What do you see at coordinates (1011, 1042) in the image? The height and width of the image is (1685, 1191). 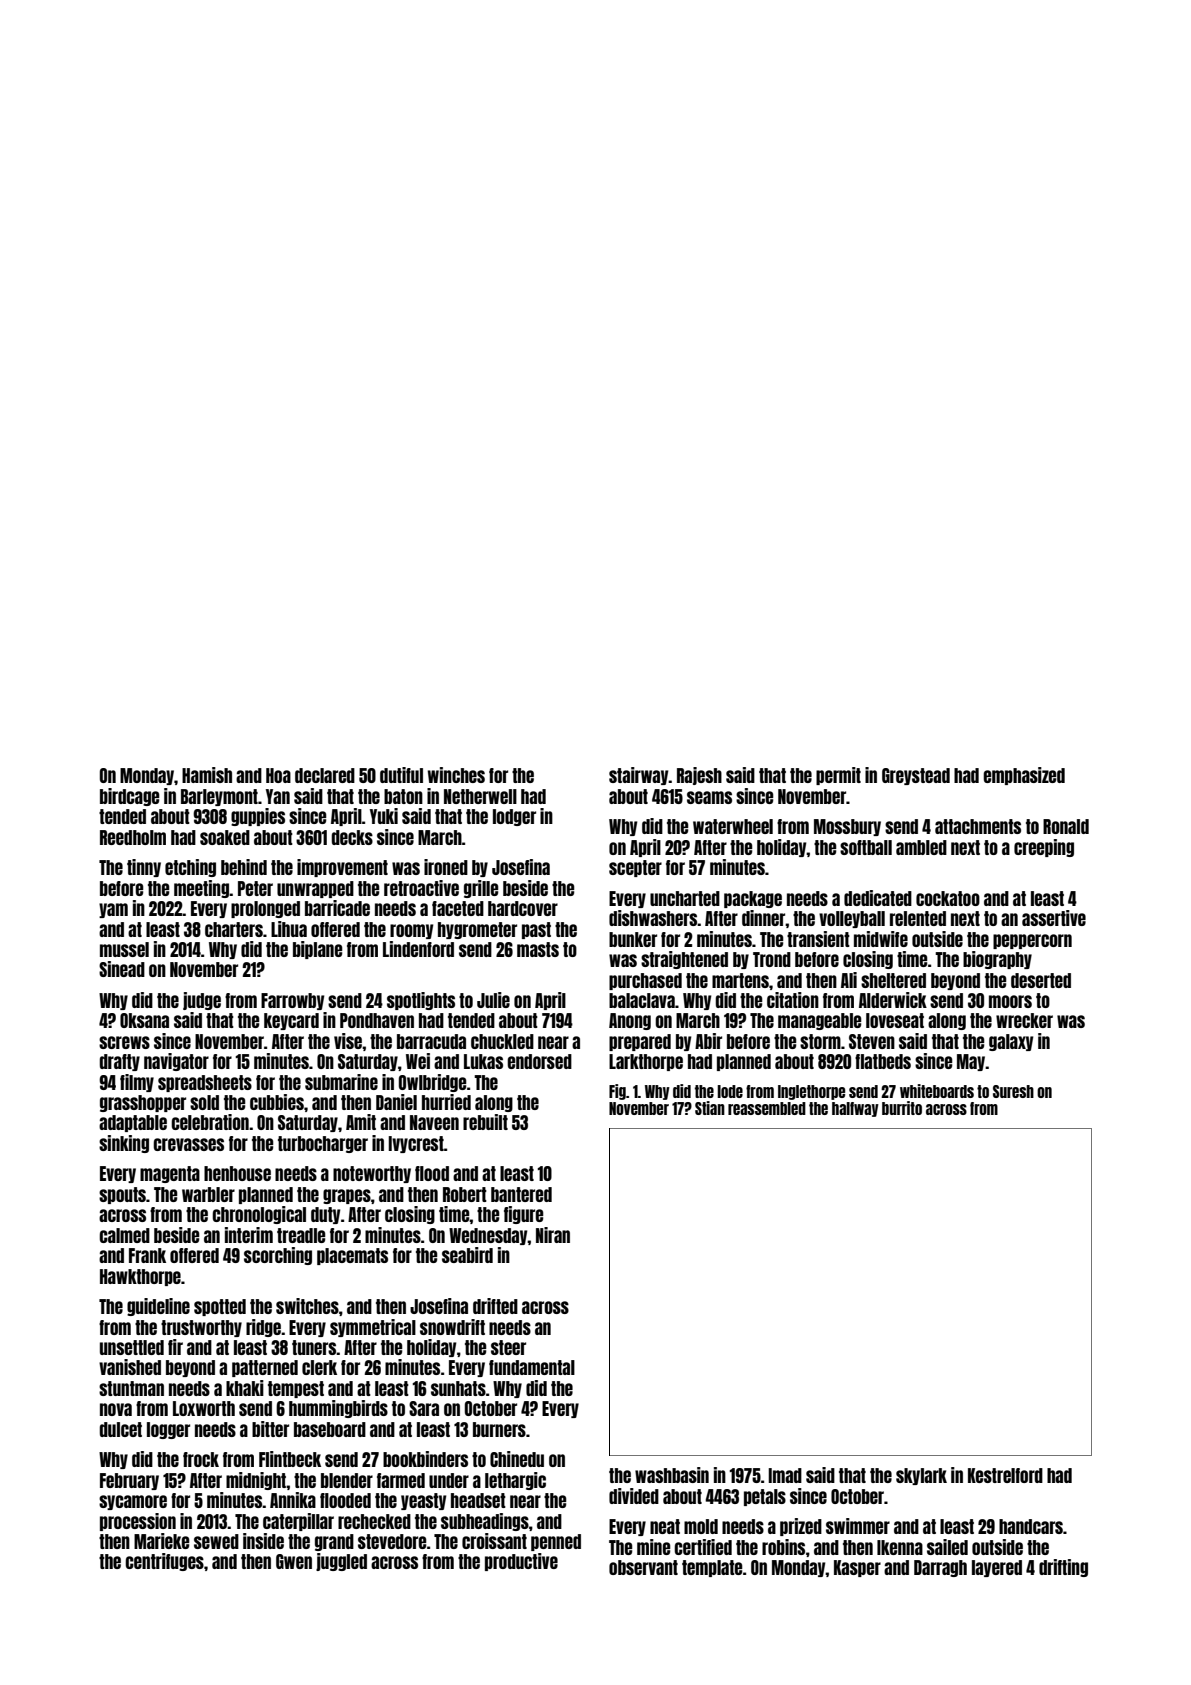 I see `galaxy` at bounding box center [1011, 1042].
